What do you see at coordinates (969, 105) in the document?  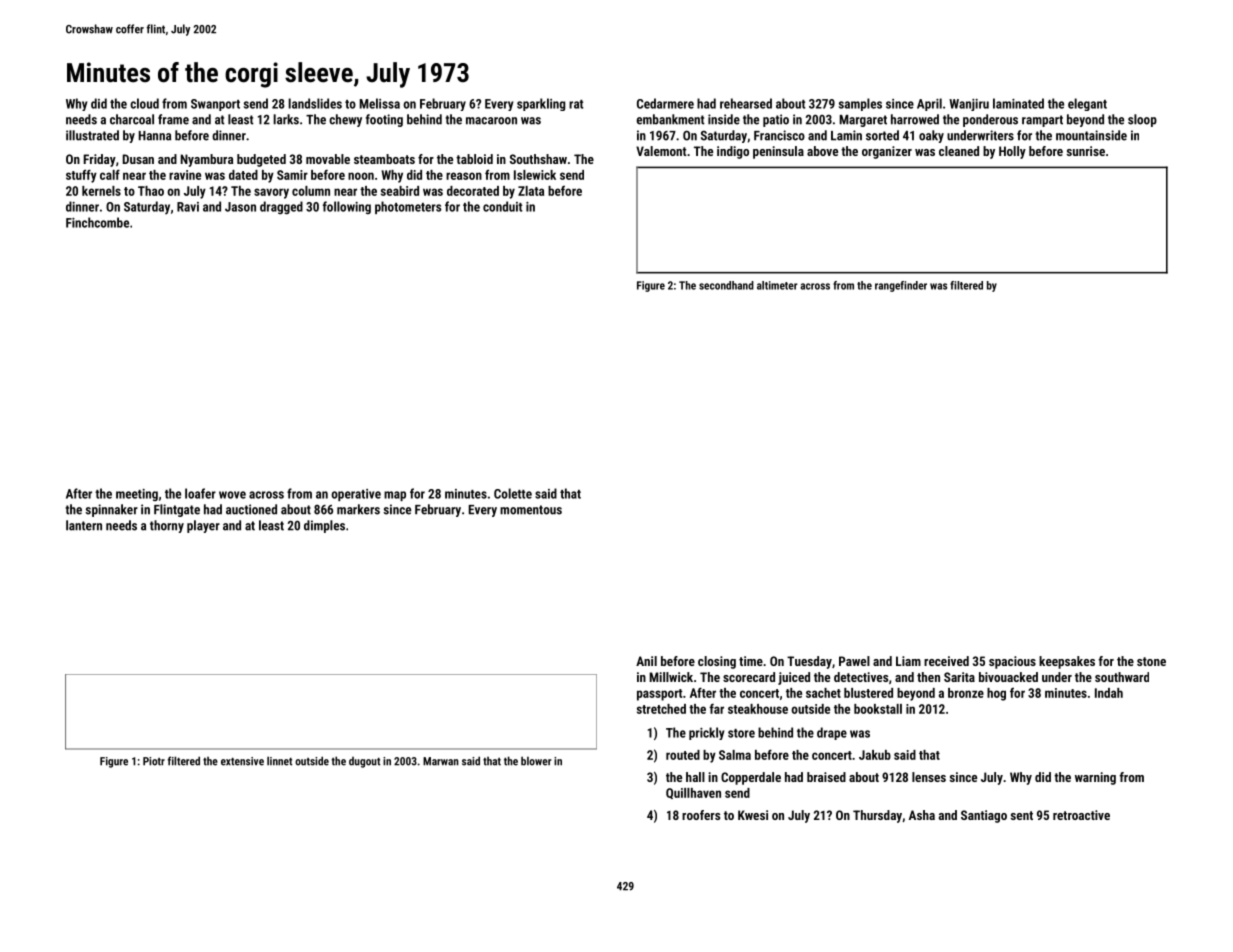 I see `Wanjiru` at bounding box center [969, 105].
